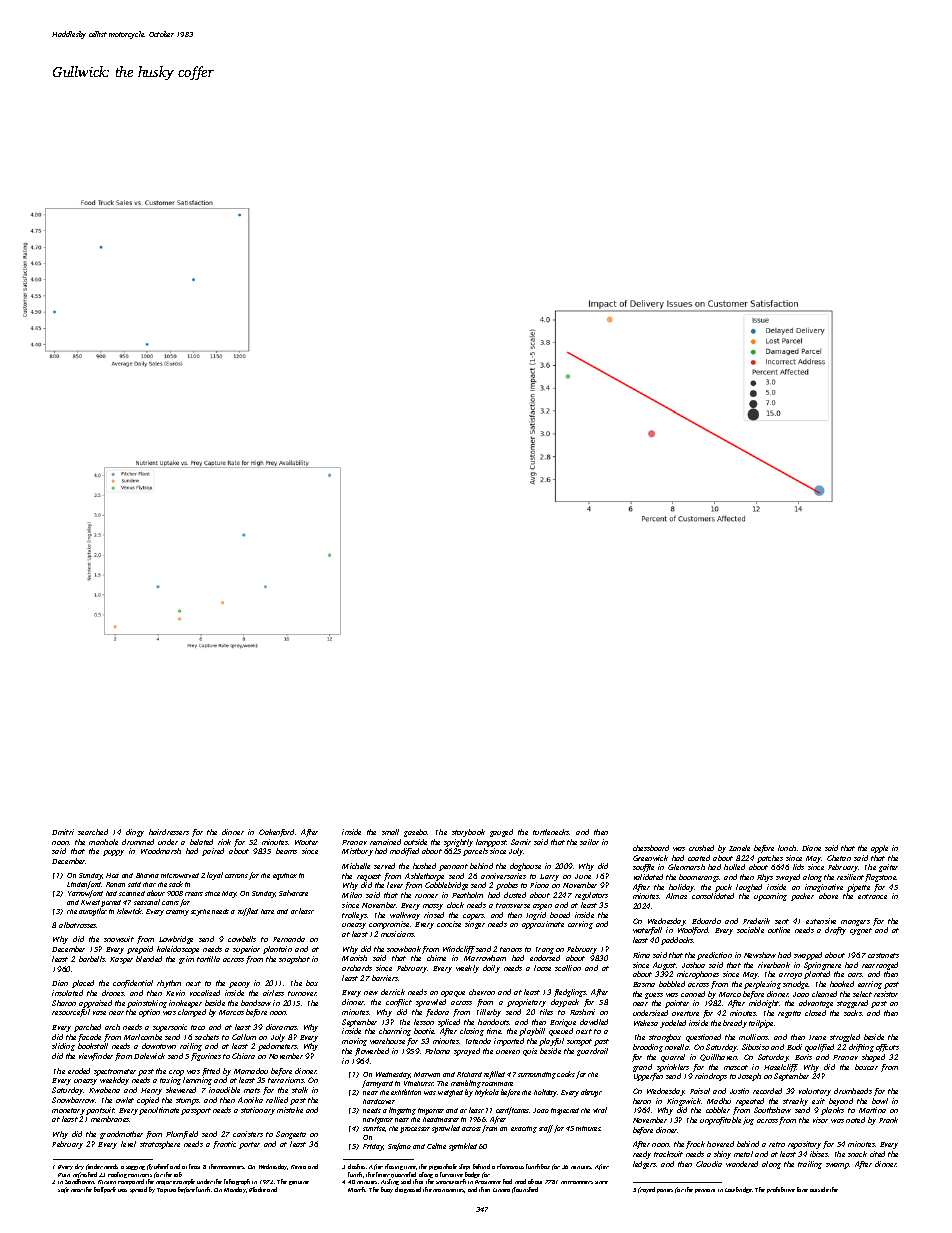  What do you see at coordinates (387, 1190) in the screenshot?
I see `buoy` at bounding box center [387, 1190].
